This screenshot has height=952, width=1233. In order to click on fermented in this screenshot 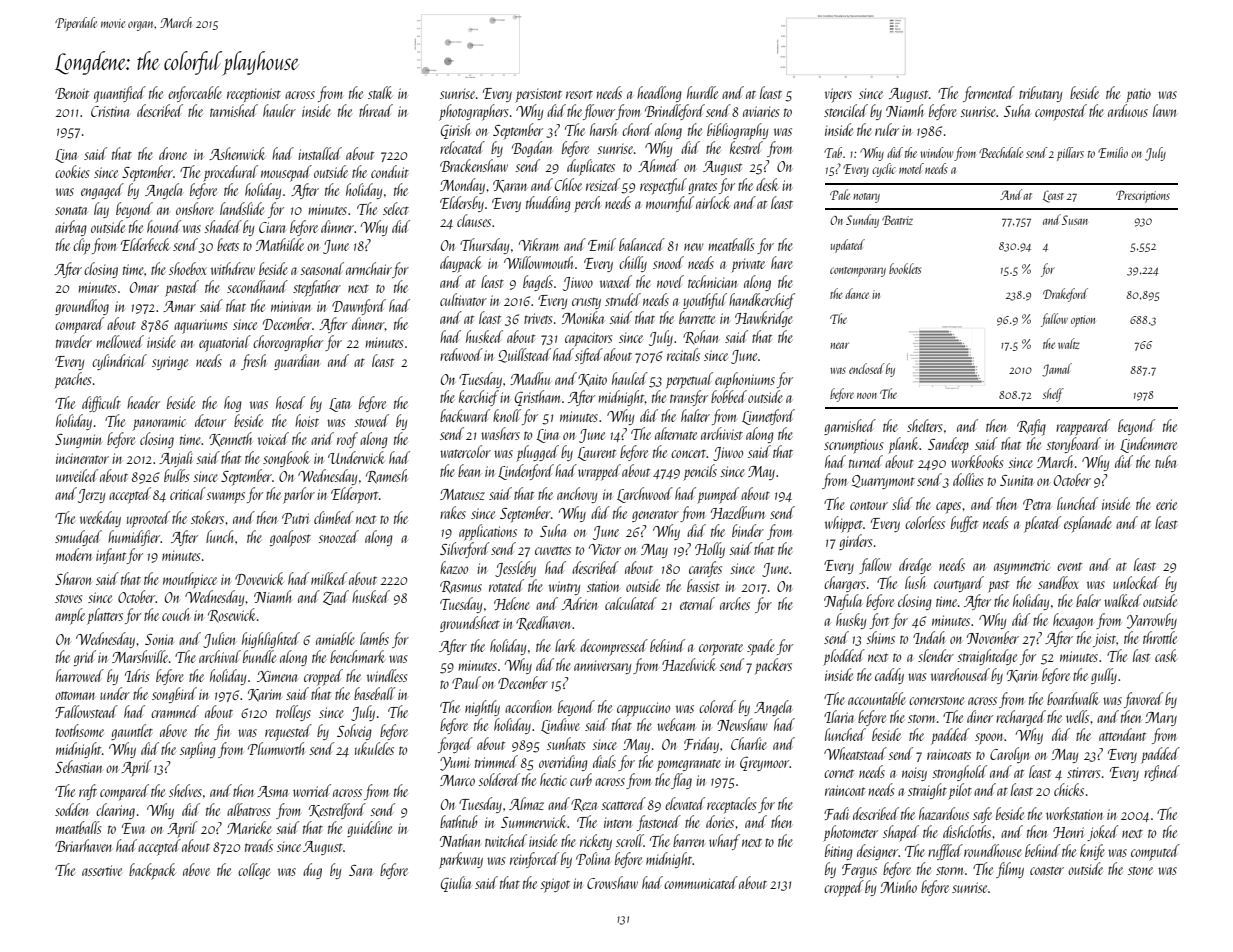, I will do `click(989, 94)`.
